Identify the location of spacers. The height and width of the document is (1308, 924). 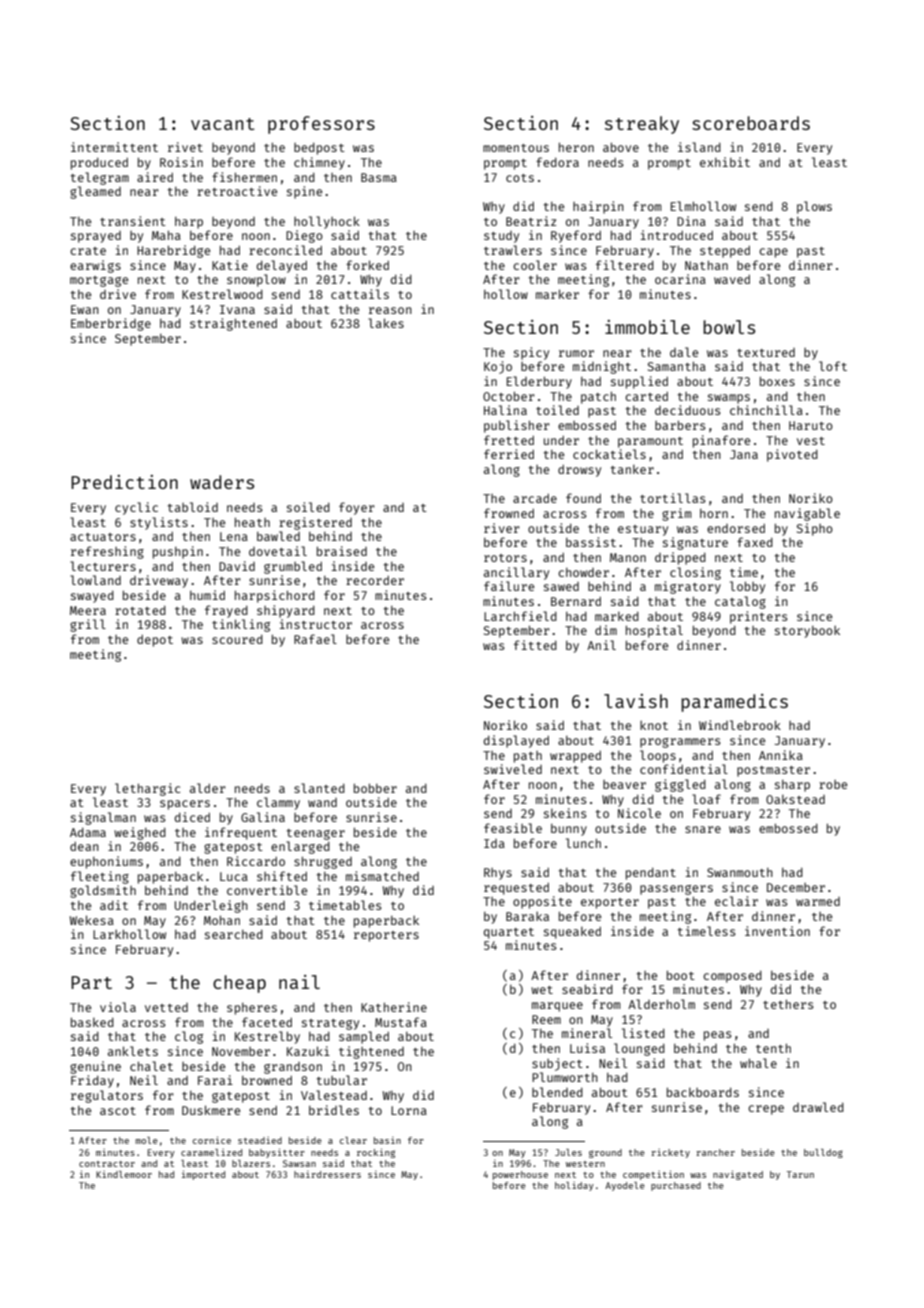
(185, 805).
